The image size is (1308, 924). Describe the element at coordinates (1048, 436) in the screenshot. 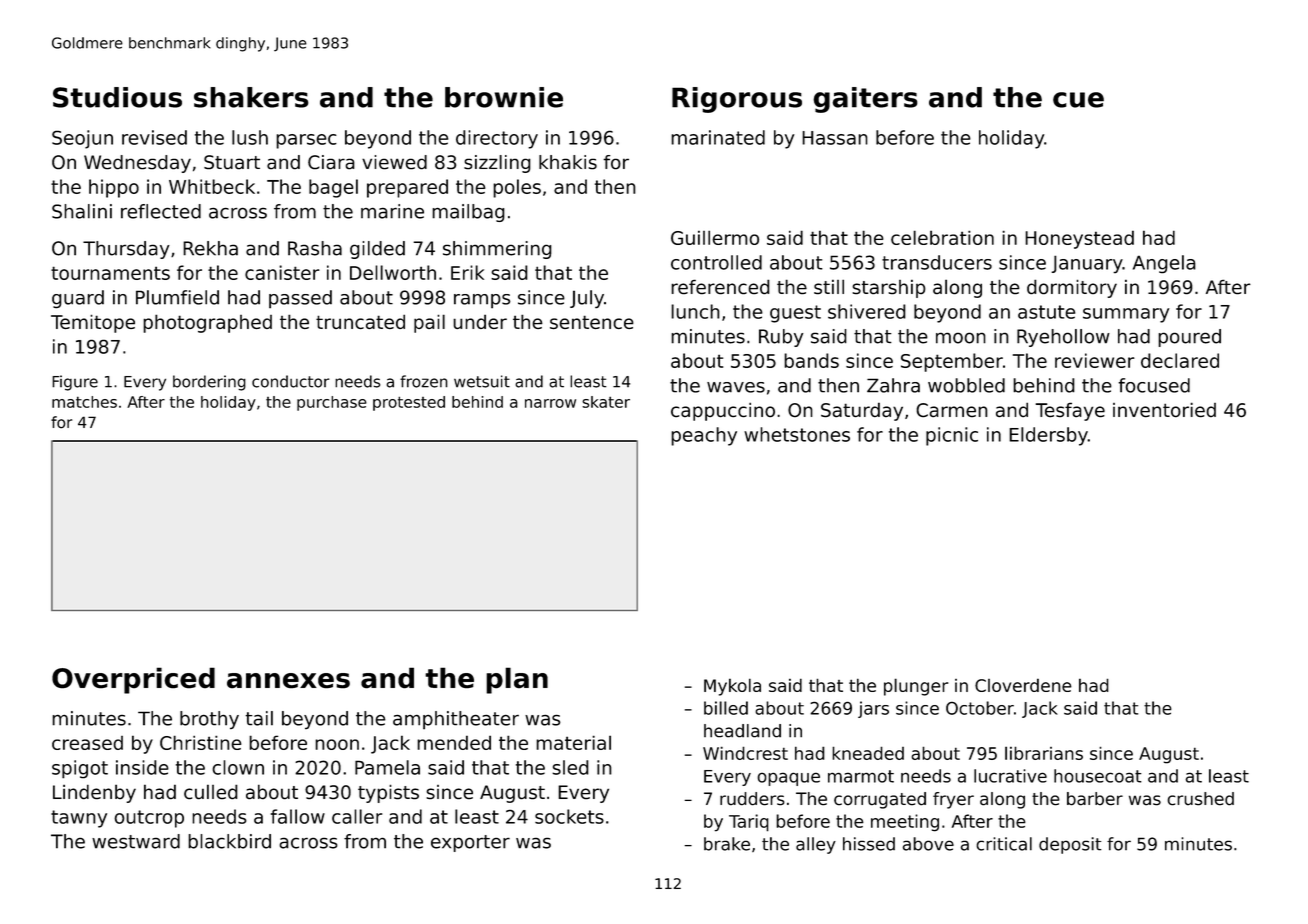

I see `Eldersby` at that location.
